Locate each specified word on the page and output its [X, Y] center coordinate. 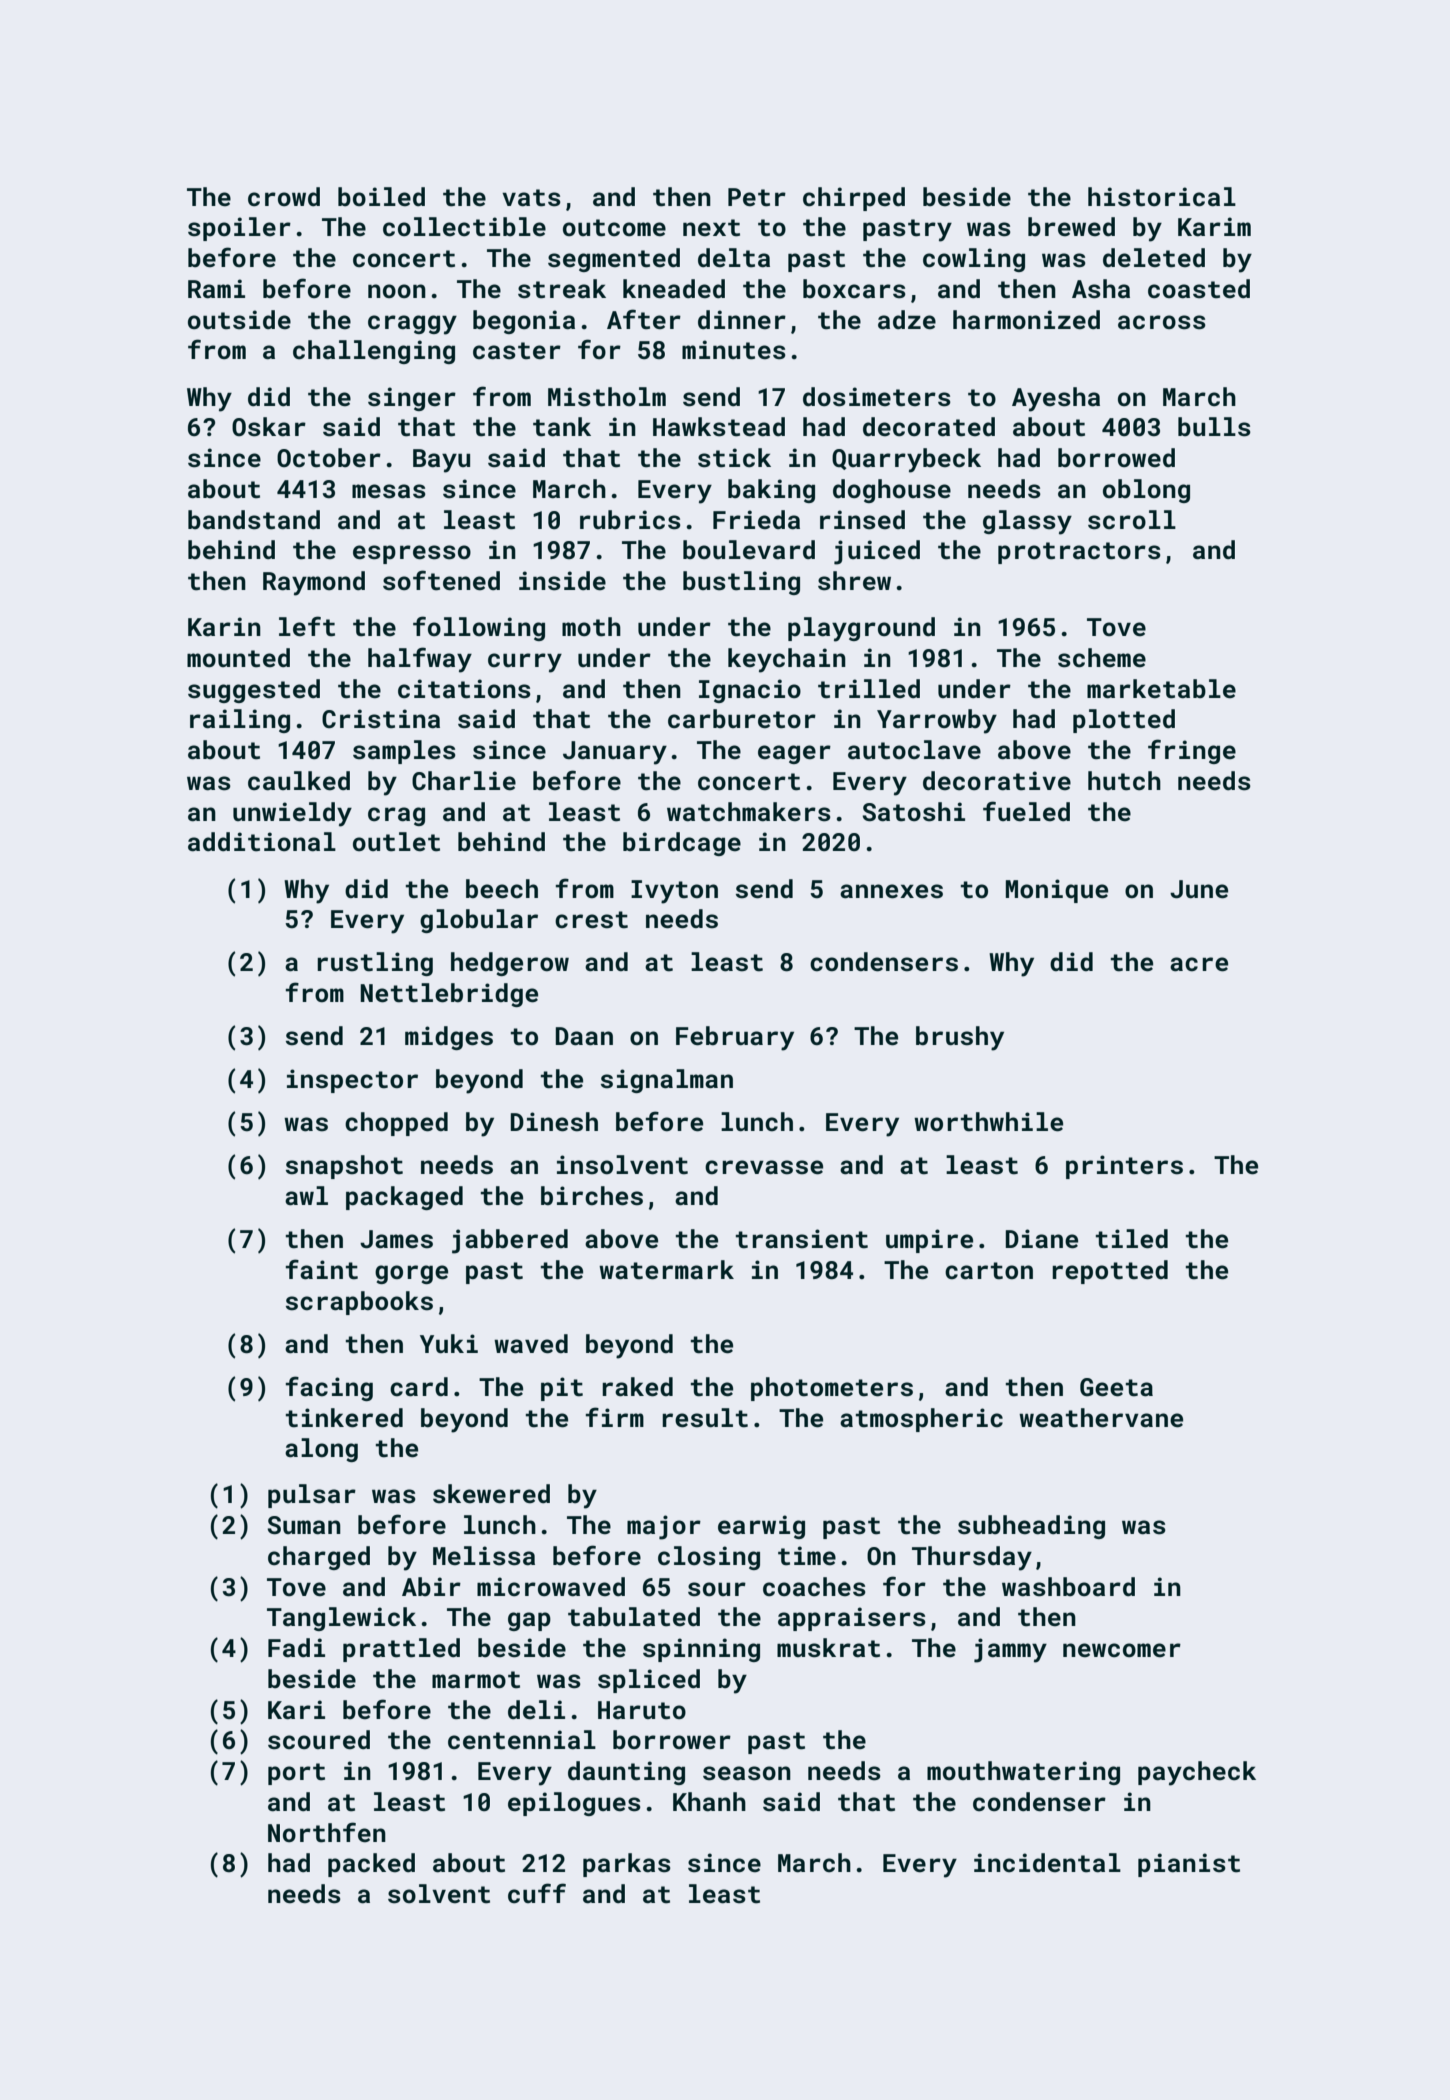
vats [531, 198]
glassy [1027, 522]
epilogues [574, 1804]
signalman [667, 1081]
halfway [420, 660]
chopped [396, 1124]
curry [525, 663]
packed [371, 1865]
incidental [1047, 1863]
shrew [854, 581]
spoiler [239, 229]
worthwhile [988, 1122]
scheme [1102, 658]
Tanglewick [341, 1619]
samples [404, 752]
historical [1162, 197]
